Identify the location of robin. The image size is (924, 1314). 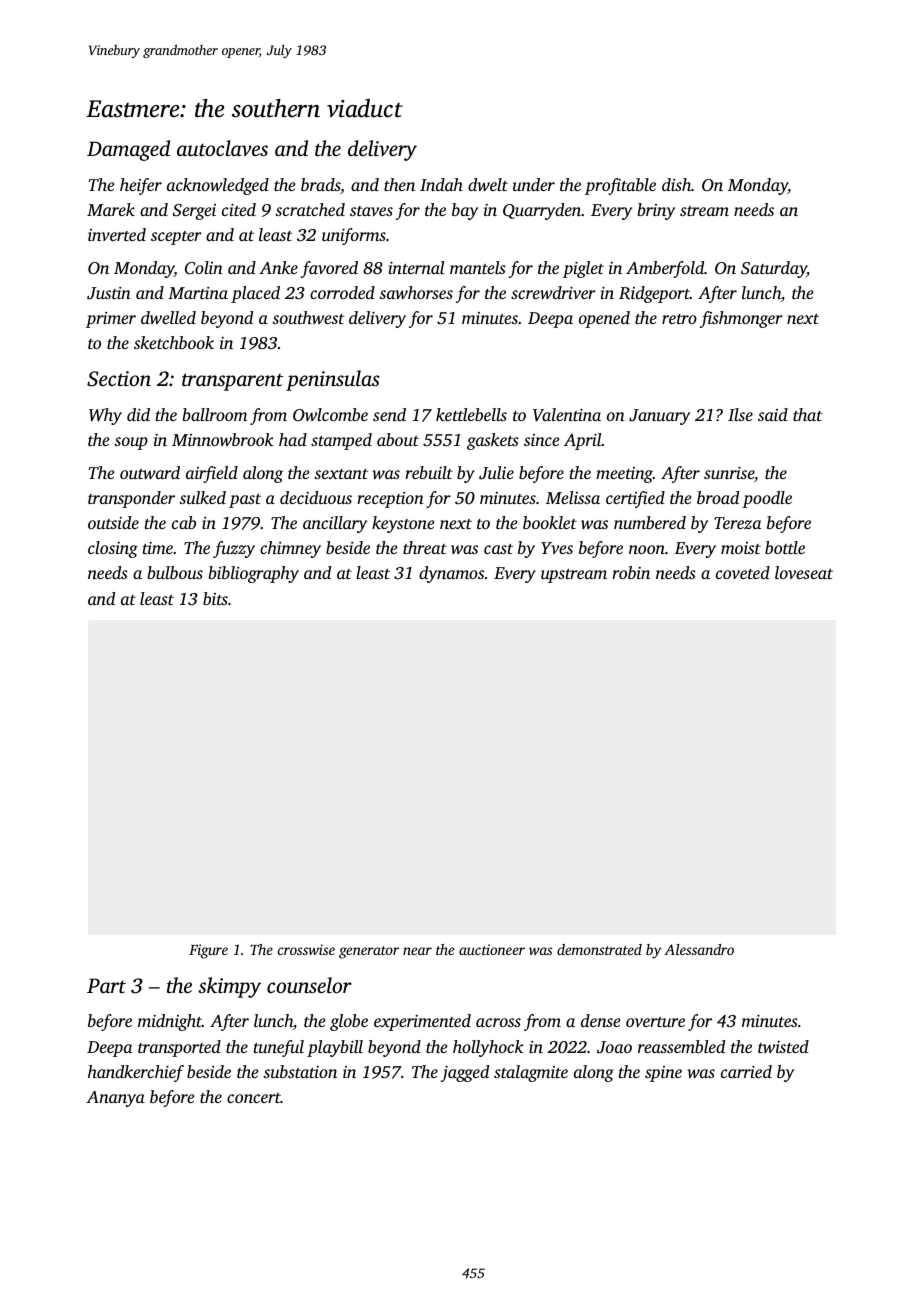
(631, 572).
